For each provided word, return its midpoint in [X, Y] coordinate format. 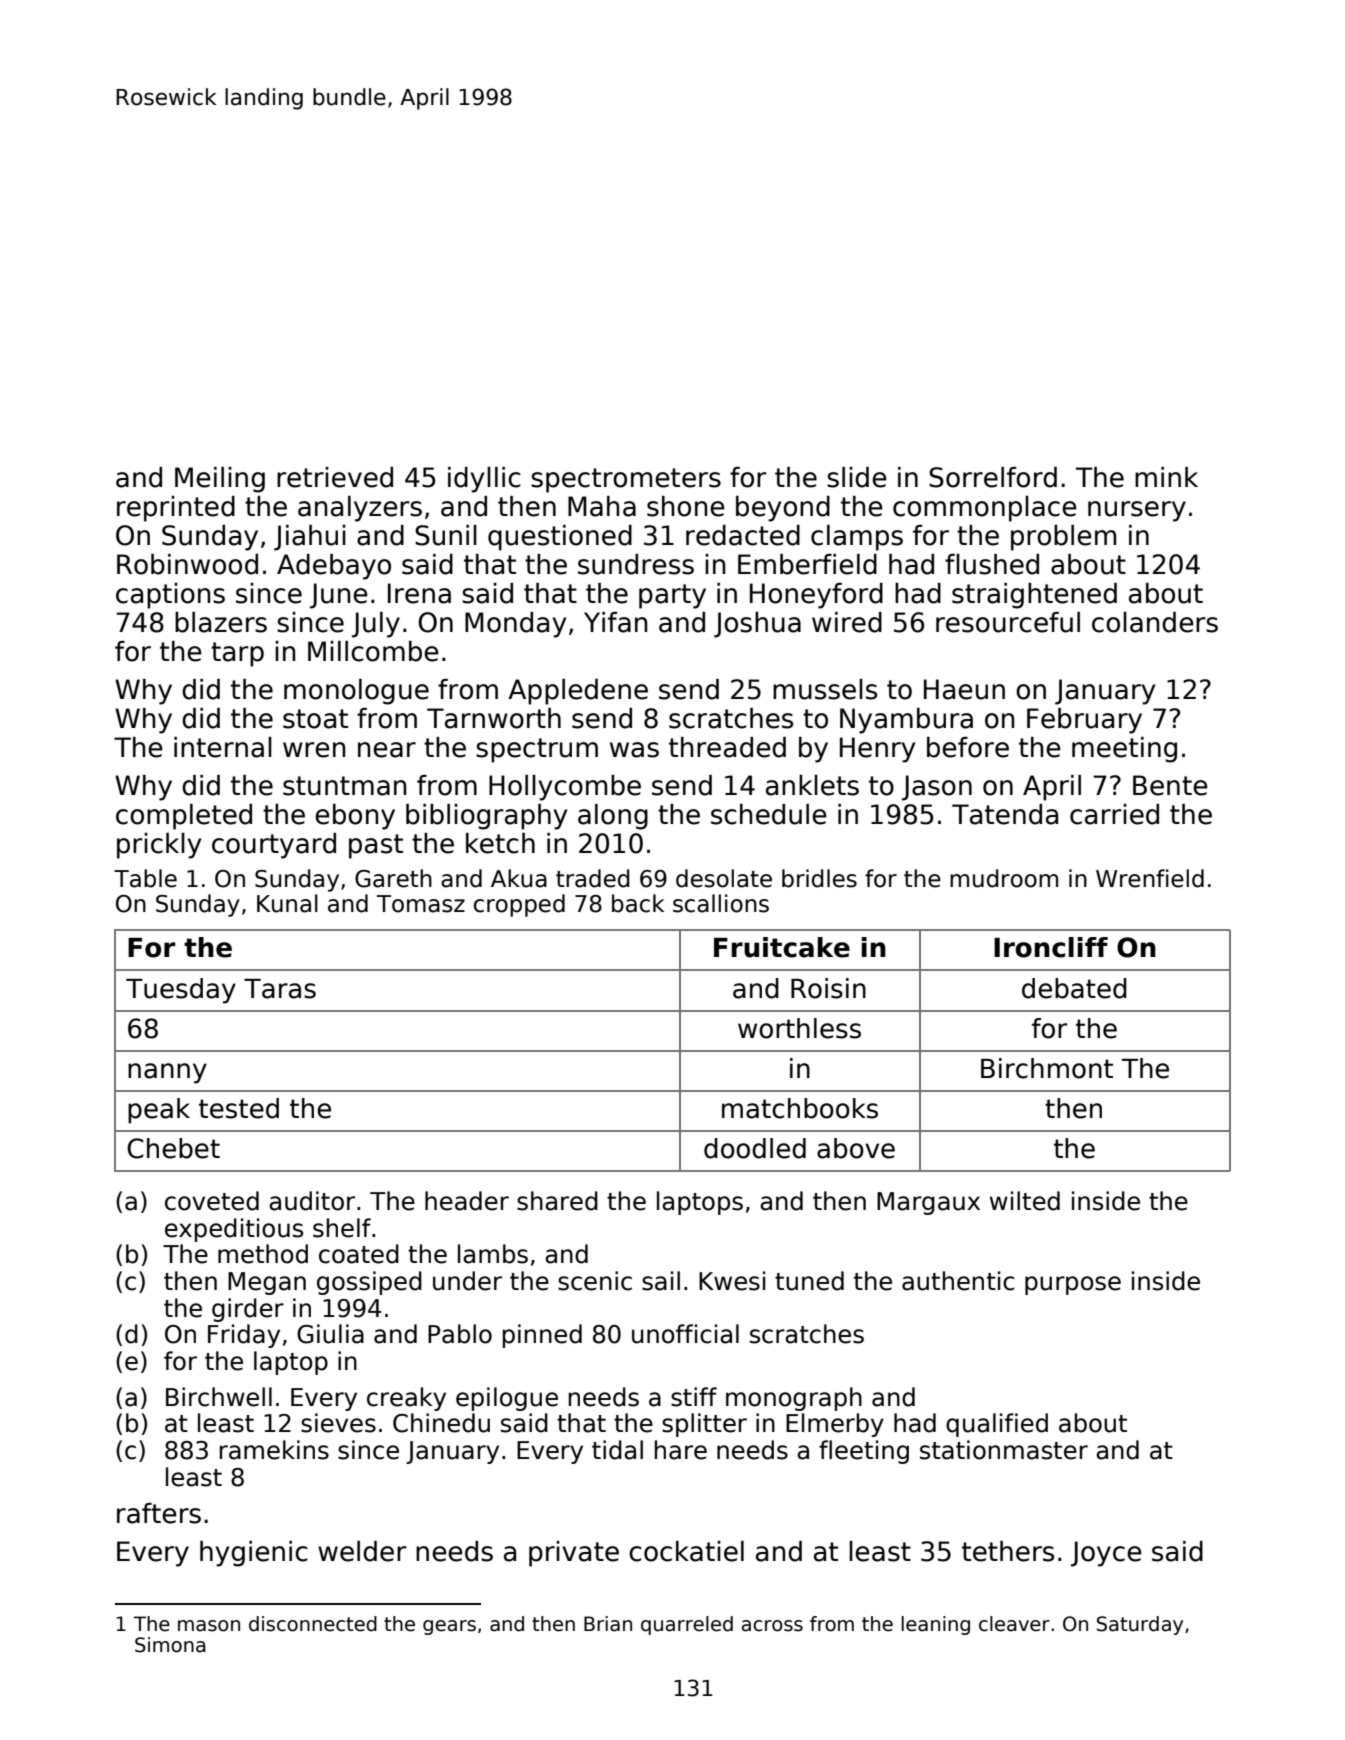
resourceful [1008, 622]
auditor [312, 1201]
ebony [355, 817]
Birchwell [219, 1397]
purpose [1073, 1285]
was [634, 750]
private [574, 1554]
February [1084, 721]
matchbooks [800, 1108]
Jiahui [310, 538]
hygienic [254, 1554]
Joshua [757, 625]
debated [1074, 988]
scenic [595, 1281]
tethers [1008, 1551]
